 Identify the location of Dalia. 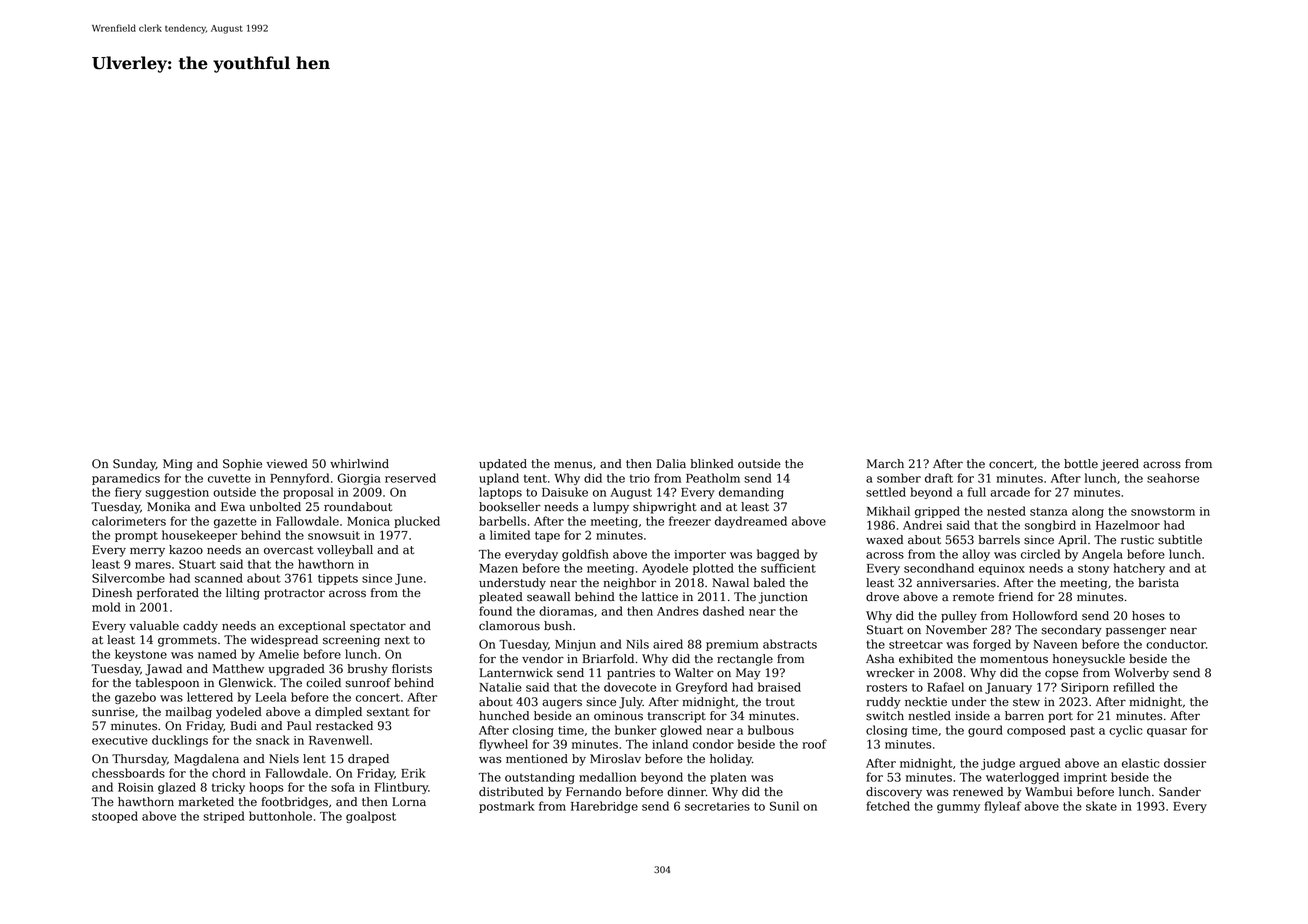
(671, 464).
